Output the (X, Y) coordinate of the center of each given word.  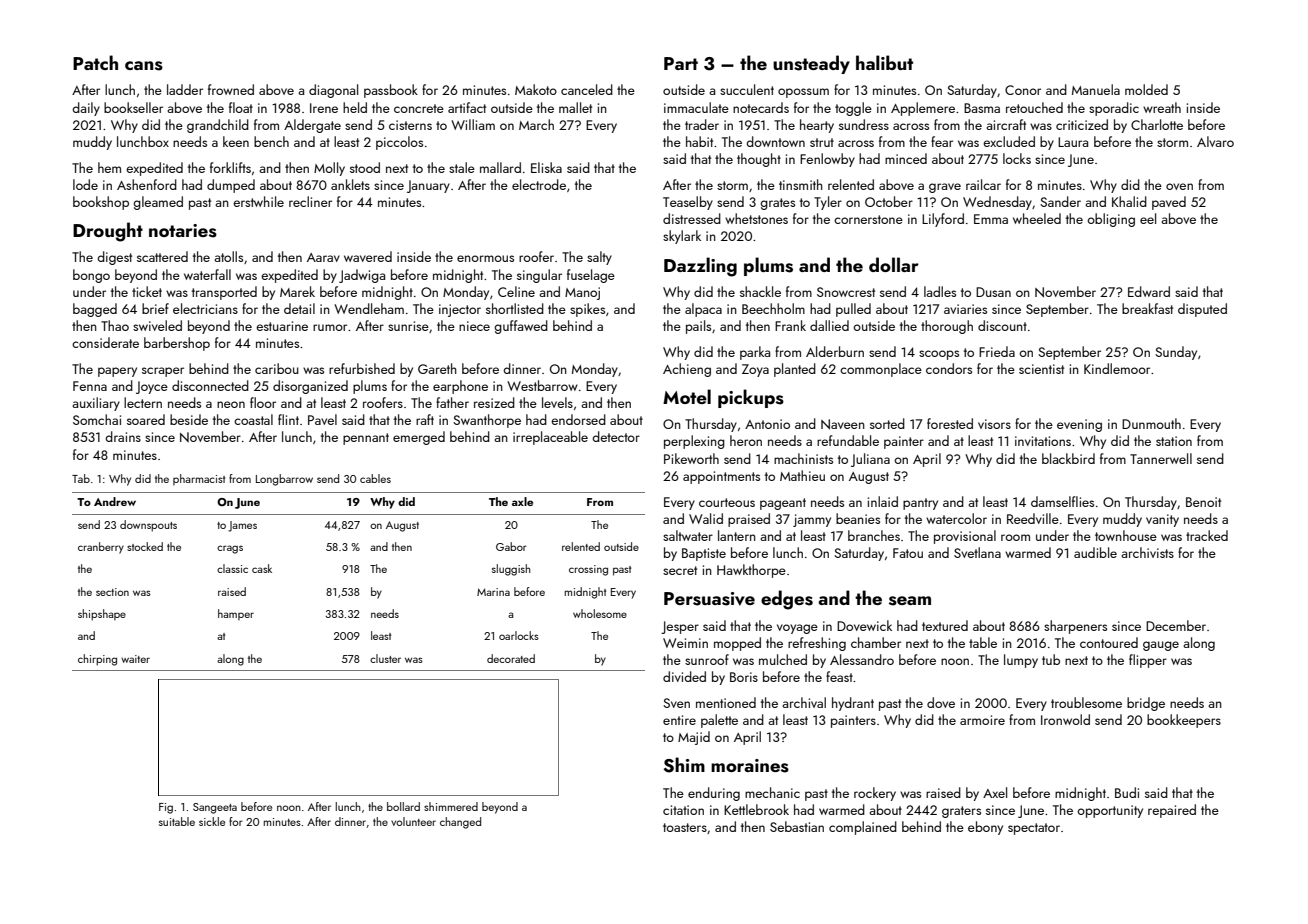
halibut (884, 62)
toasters (685, 827)
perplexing (694, 442)
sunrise (408, 326)
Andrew (115, 501)
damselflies (1062, 501)
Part (681, 63)
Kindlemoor (1117, 368)
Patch (95, 62)
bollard (403, 806)
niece (474, 326)
